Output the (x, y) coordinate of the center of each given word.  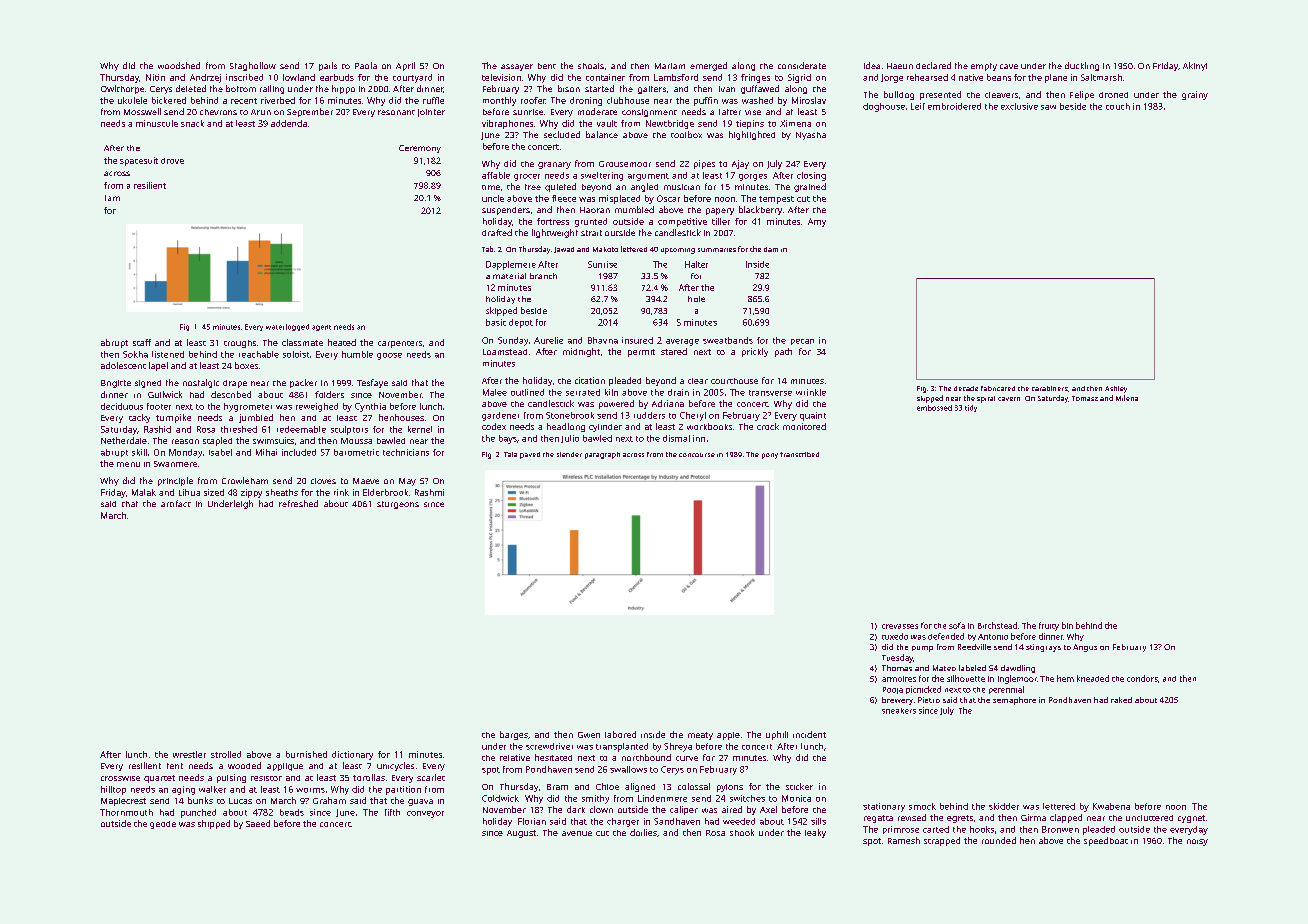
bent (547, 66)
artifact (176, 503)
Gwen (589, 735)
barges (514, 735)
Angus (1085, 648)
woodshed (179, 65)
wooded (244, 765)
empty (984, 67)
